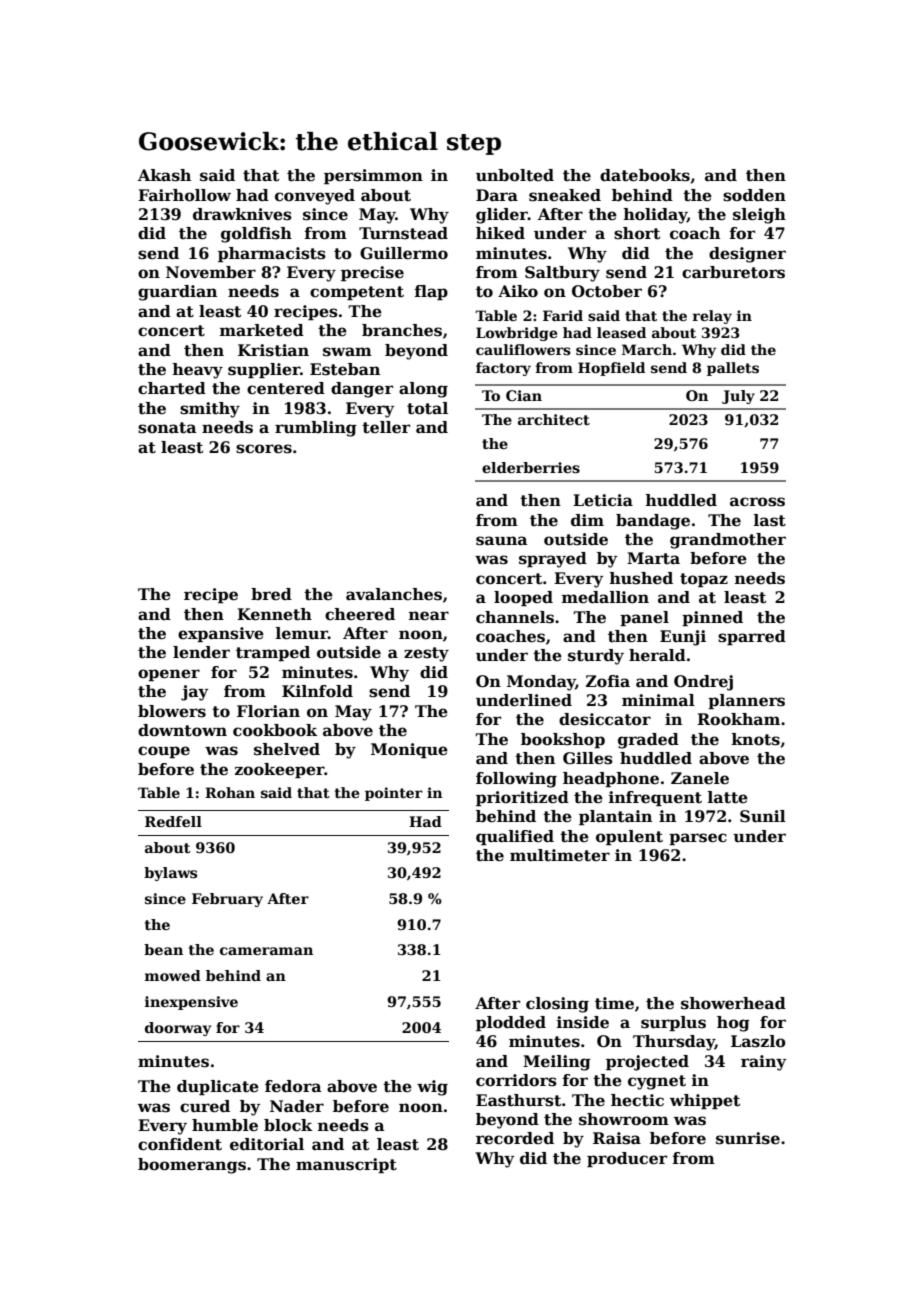 The height and width of the screenshot is (1314, 924). Describe the element at coordinates (163, 949) in the screenshot. I see `bean` at that location.
